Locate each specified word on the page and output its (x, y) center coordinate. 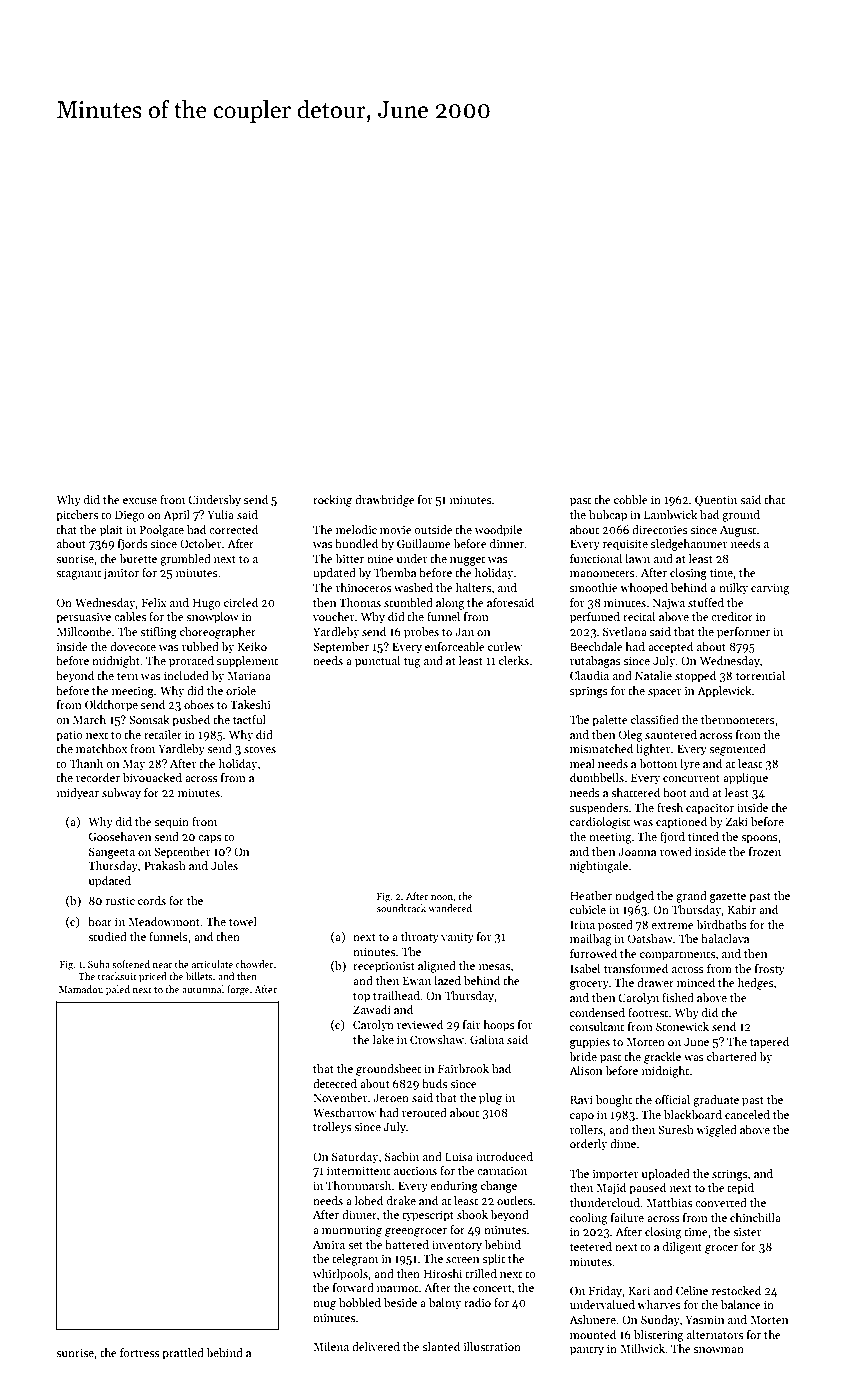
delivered (376, 1346)
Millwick (642, 1348)
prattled (183, 1354)
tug (412, 663)
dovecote (133, 646)
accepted (670, 648)
